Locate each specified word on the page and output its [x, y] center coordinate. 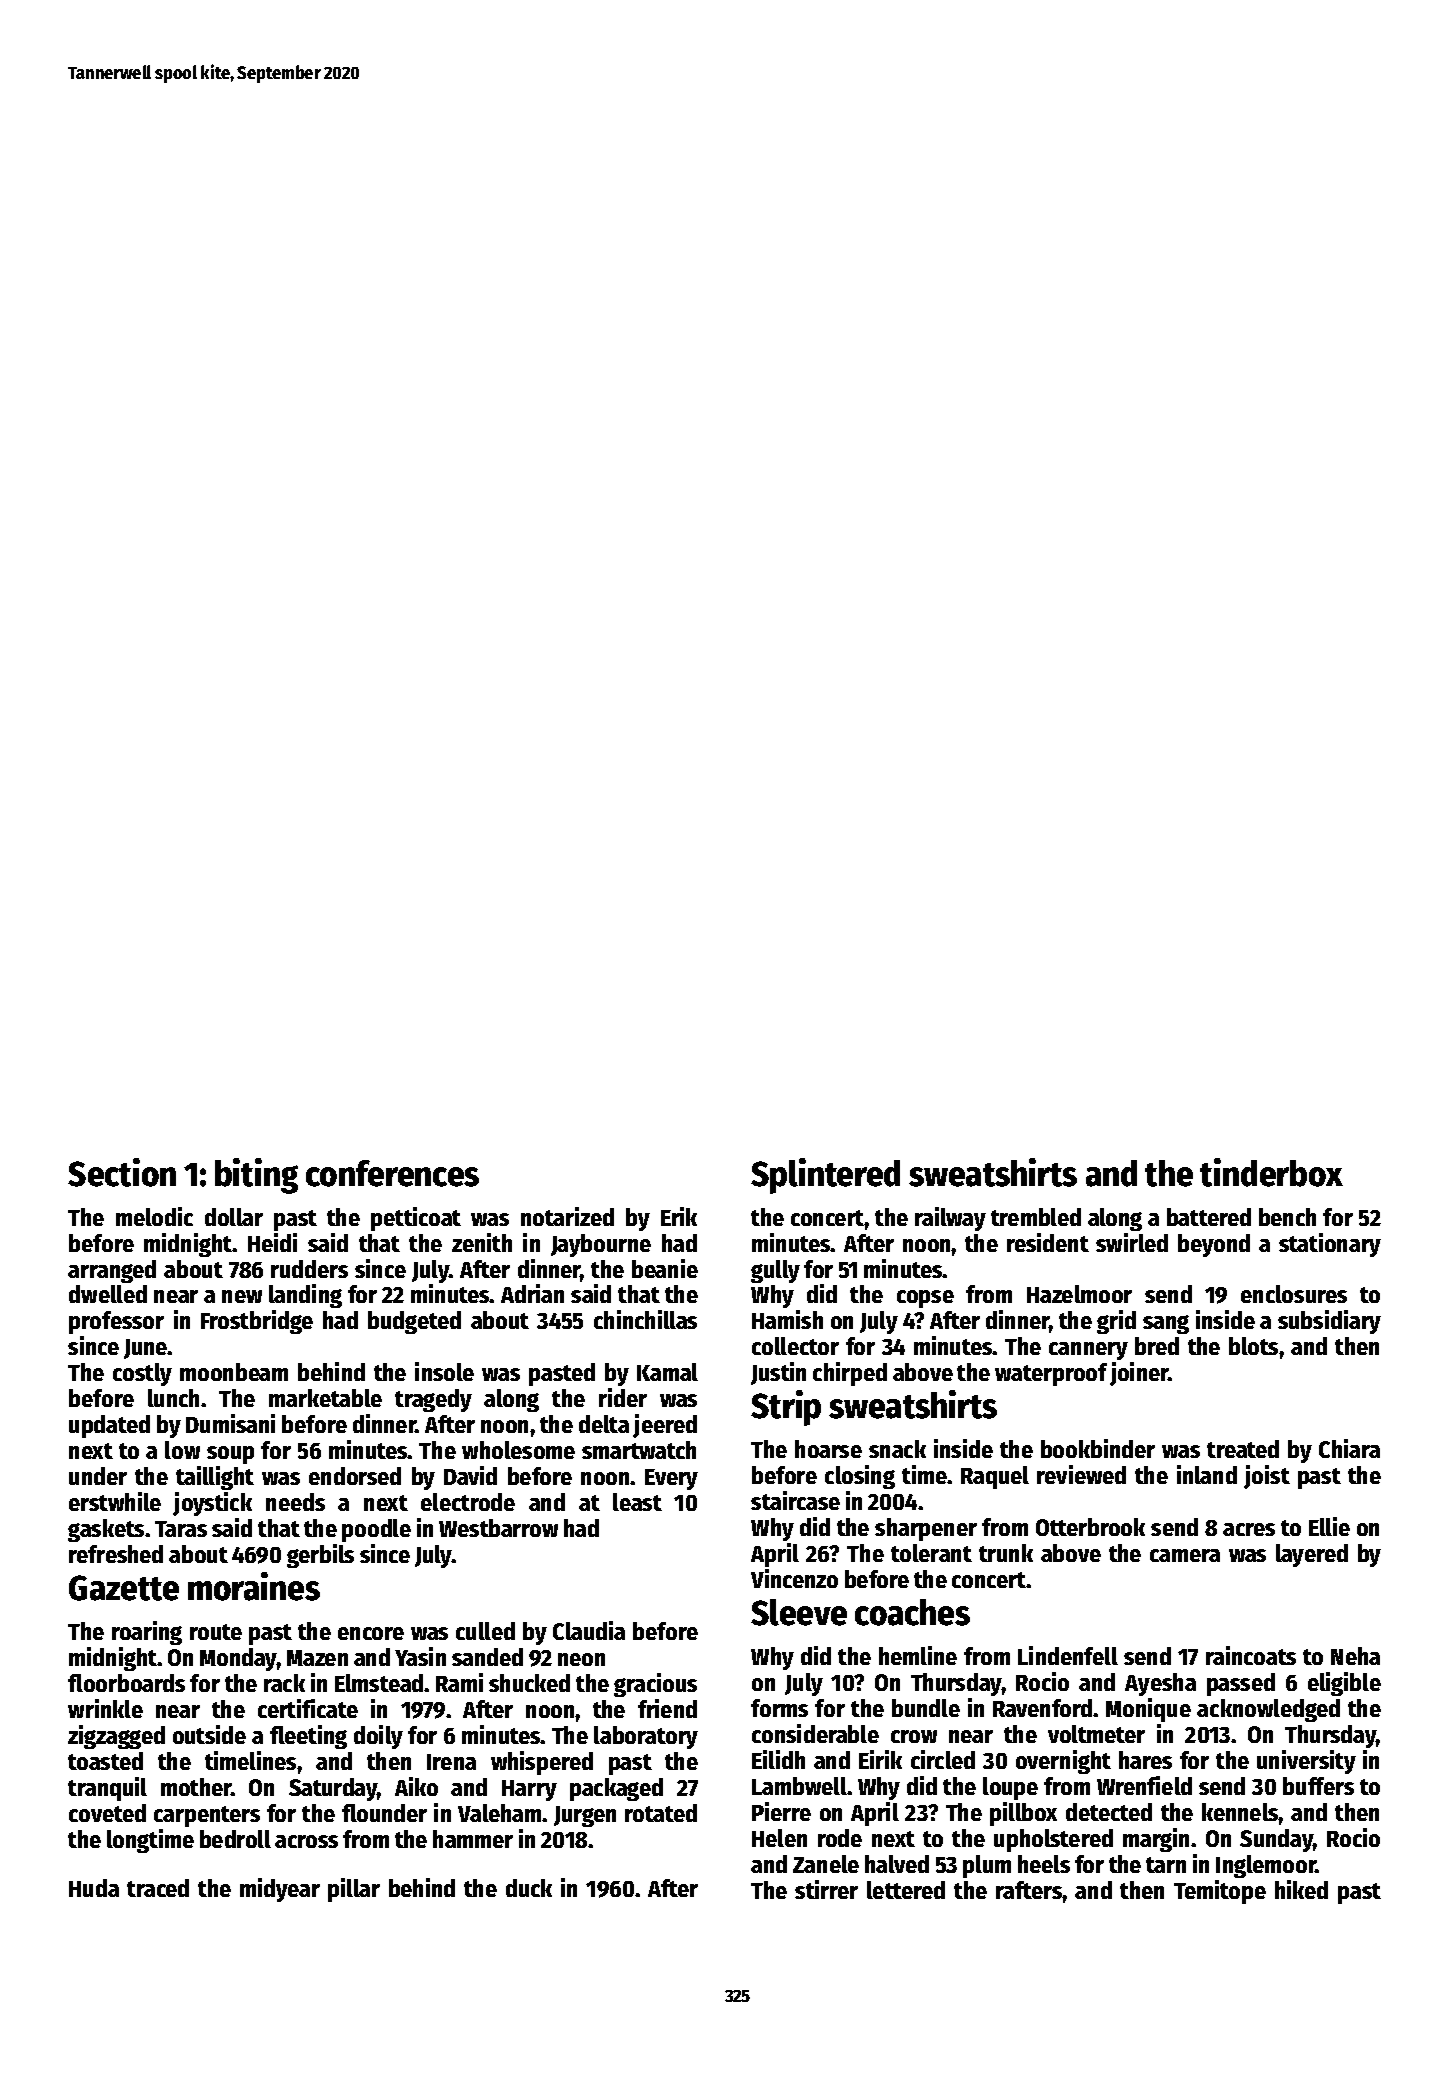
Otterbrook [1090, 1527]
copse [925, 1299]
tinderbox [1271, 1172]
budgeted [414, 1322]
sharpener [926, 1529]
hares [1145, 1760]
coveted [107, 1813]
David [470, 1475]
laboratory [646, 1737]
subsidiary [1329, 1322]
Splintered [825, 1176]
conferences [392, 1173]
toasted [105, 1761]
